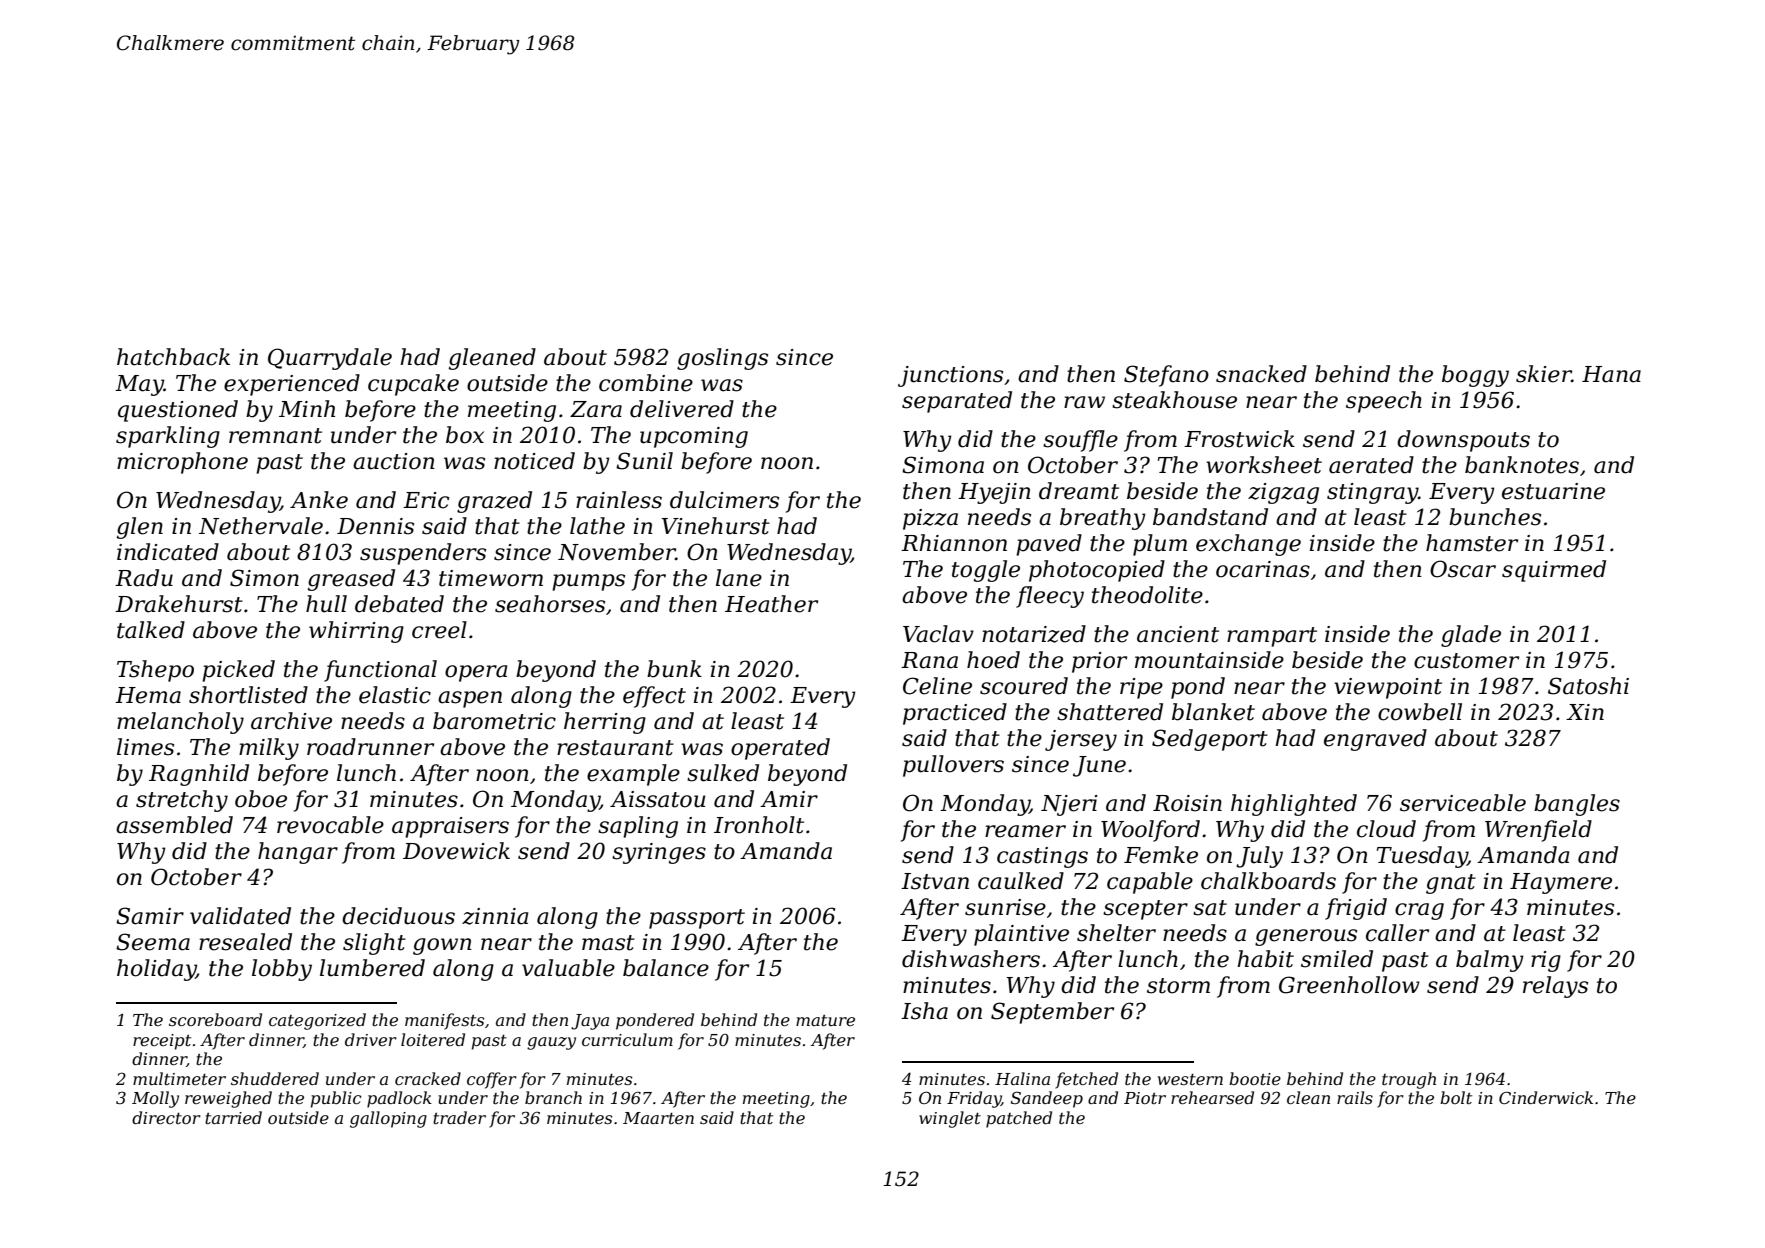 The width and height of the document is (1765, 1248). I want to click on bandstand, so click(1210, 517).
